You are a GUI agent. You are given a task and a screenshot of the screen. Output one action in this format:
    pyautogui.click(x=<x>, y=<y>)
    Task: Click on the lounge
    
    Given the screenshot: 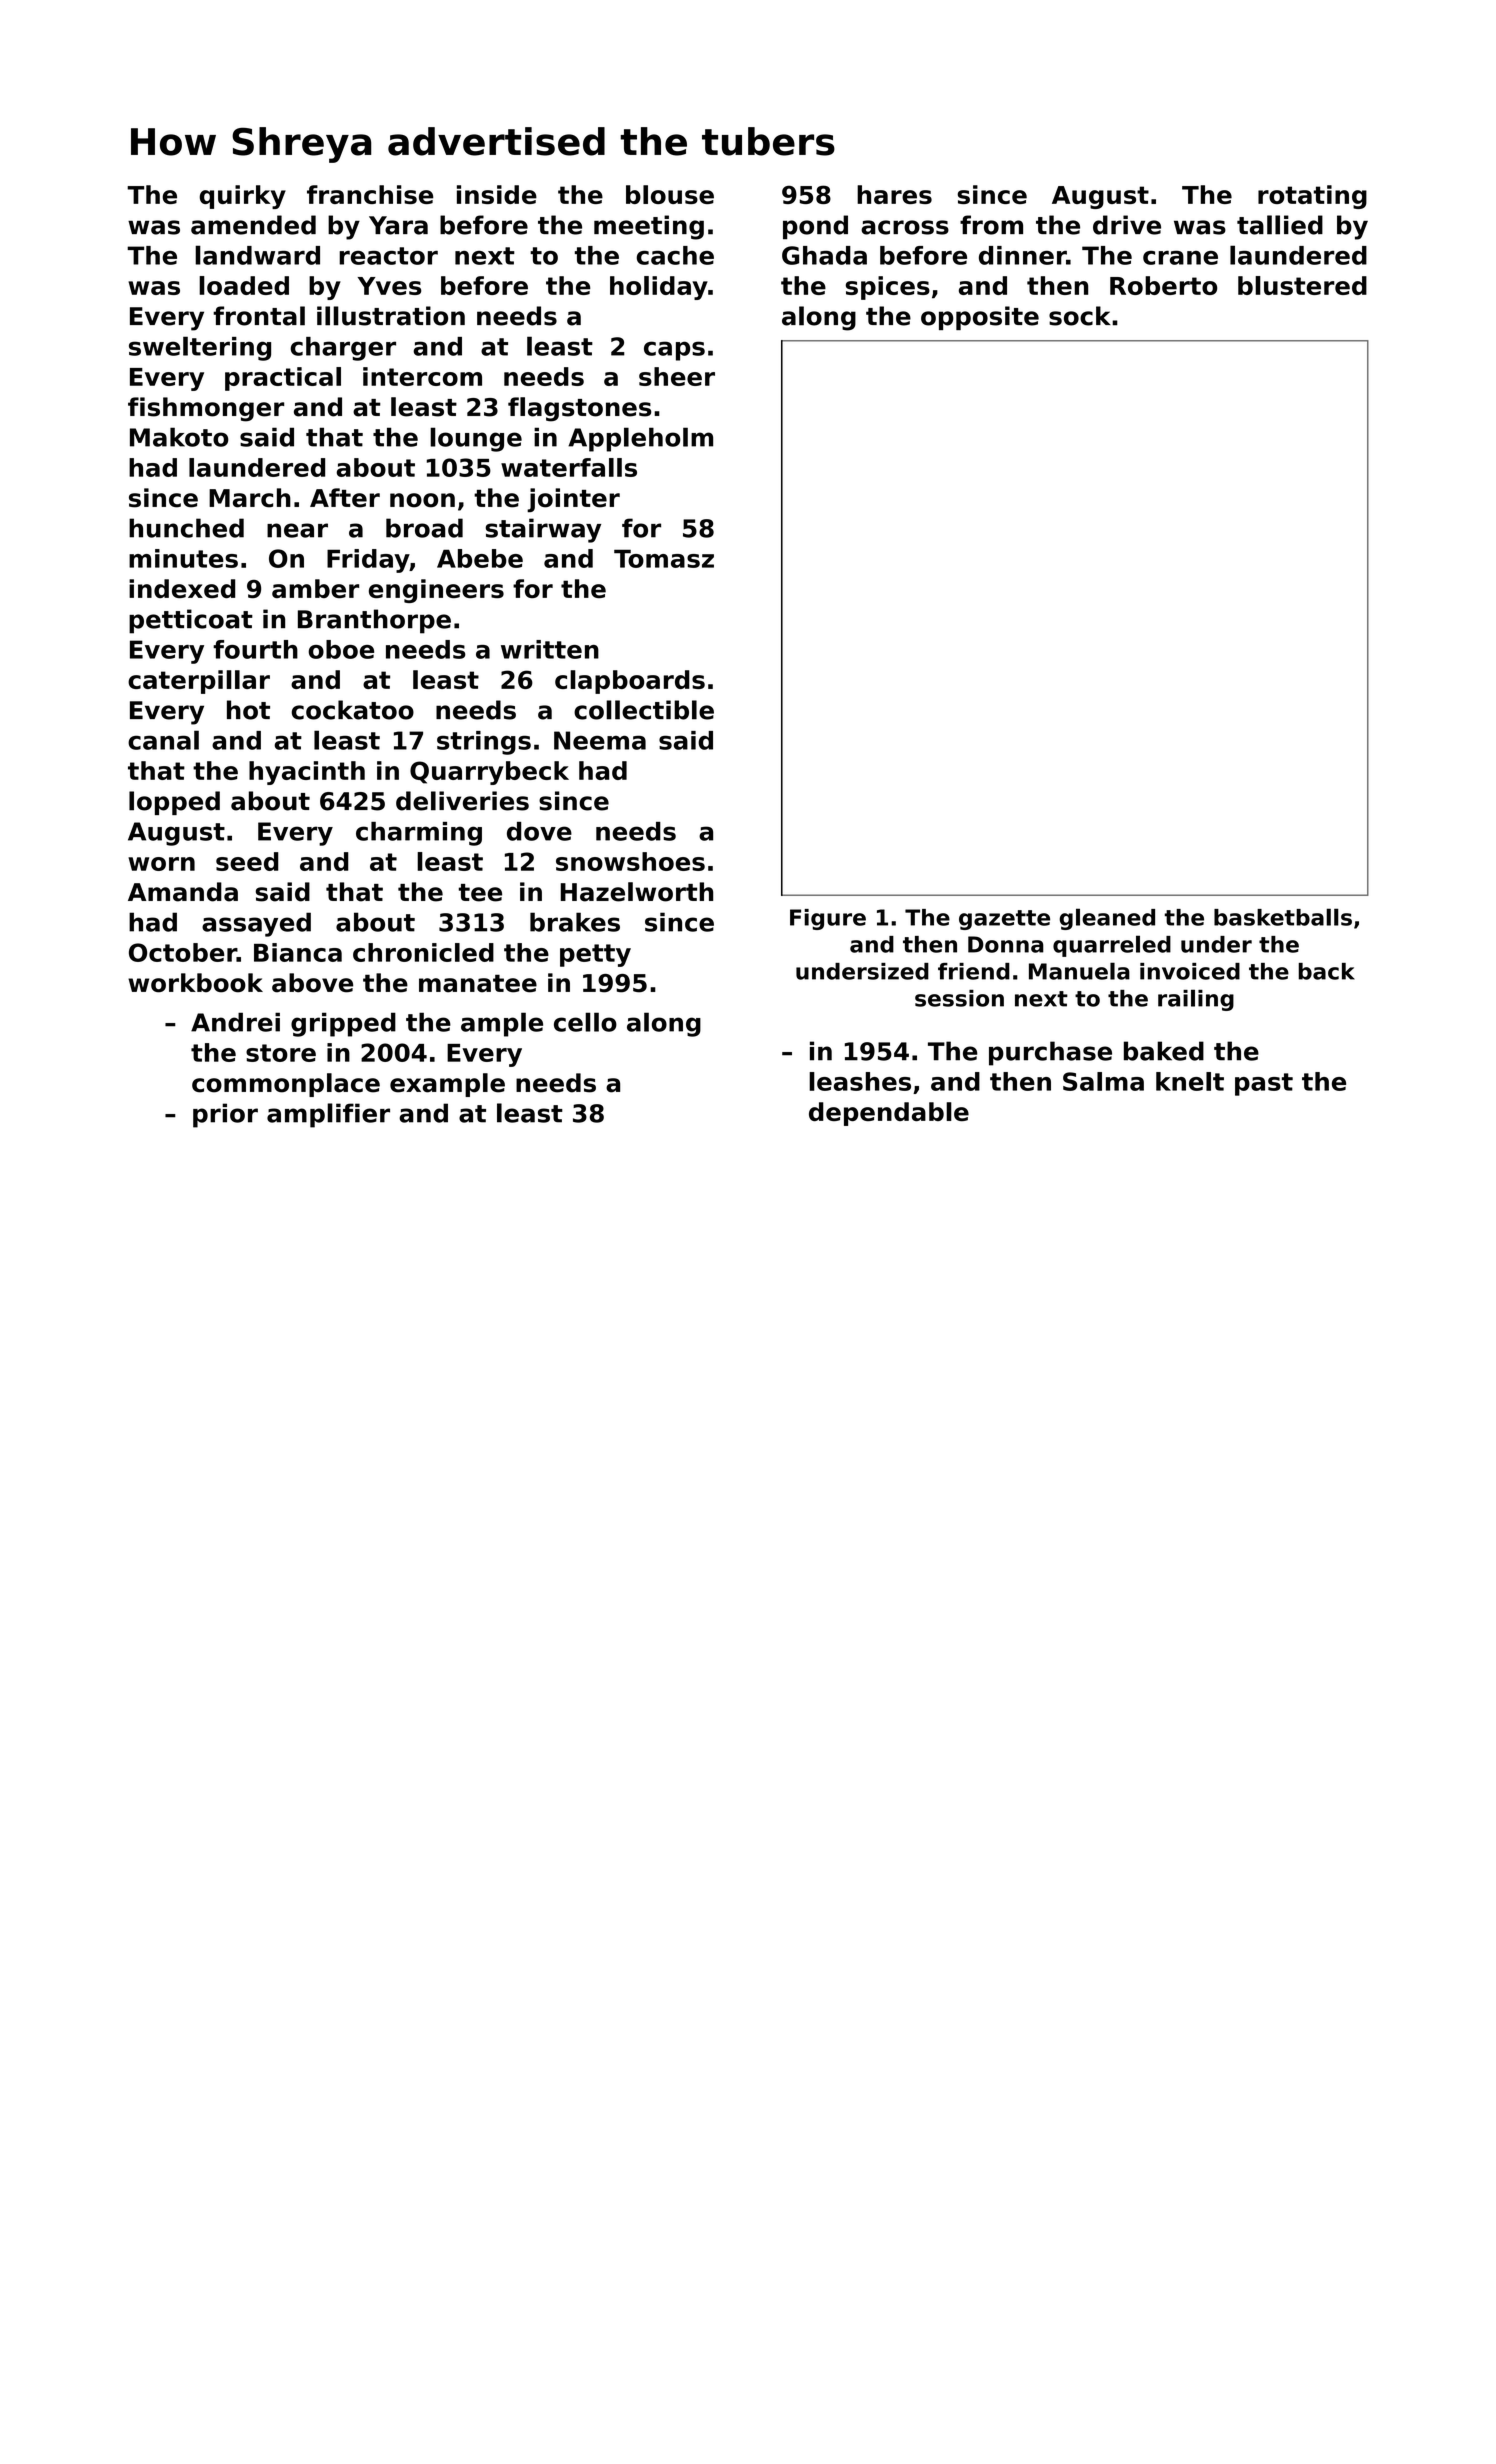 What is the action you would take?
    pyautogui.click(x=476, y=439)
